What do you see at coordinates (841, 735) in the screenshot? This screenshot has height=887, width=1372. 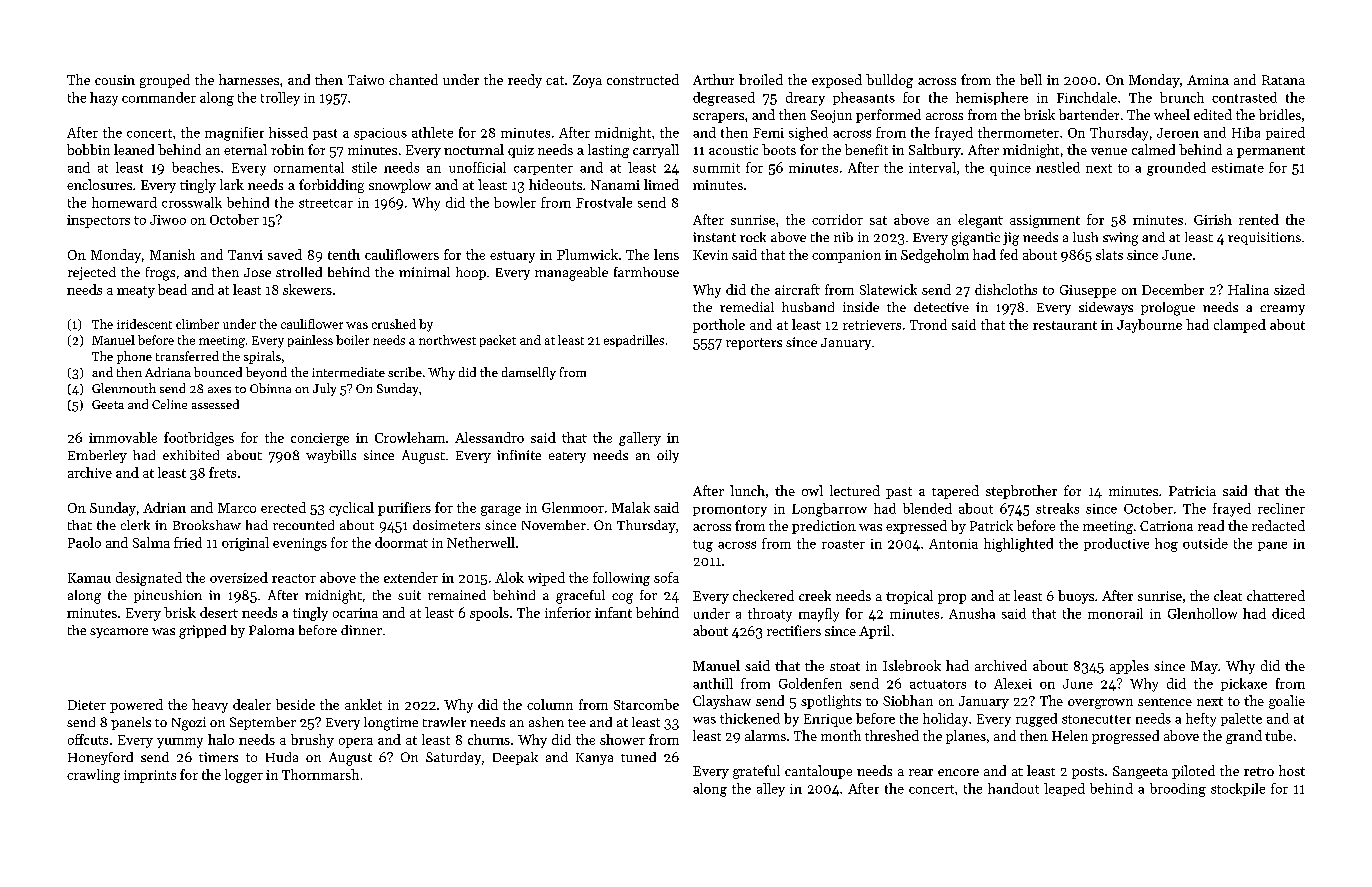 I see `month` at bounding box center [841, 735].
